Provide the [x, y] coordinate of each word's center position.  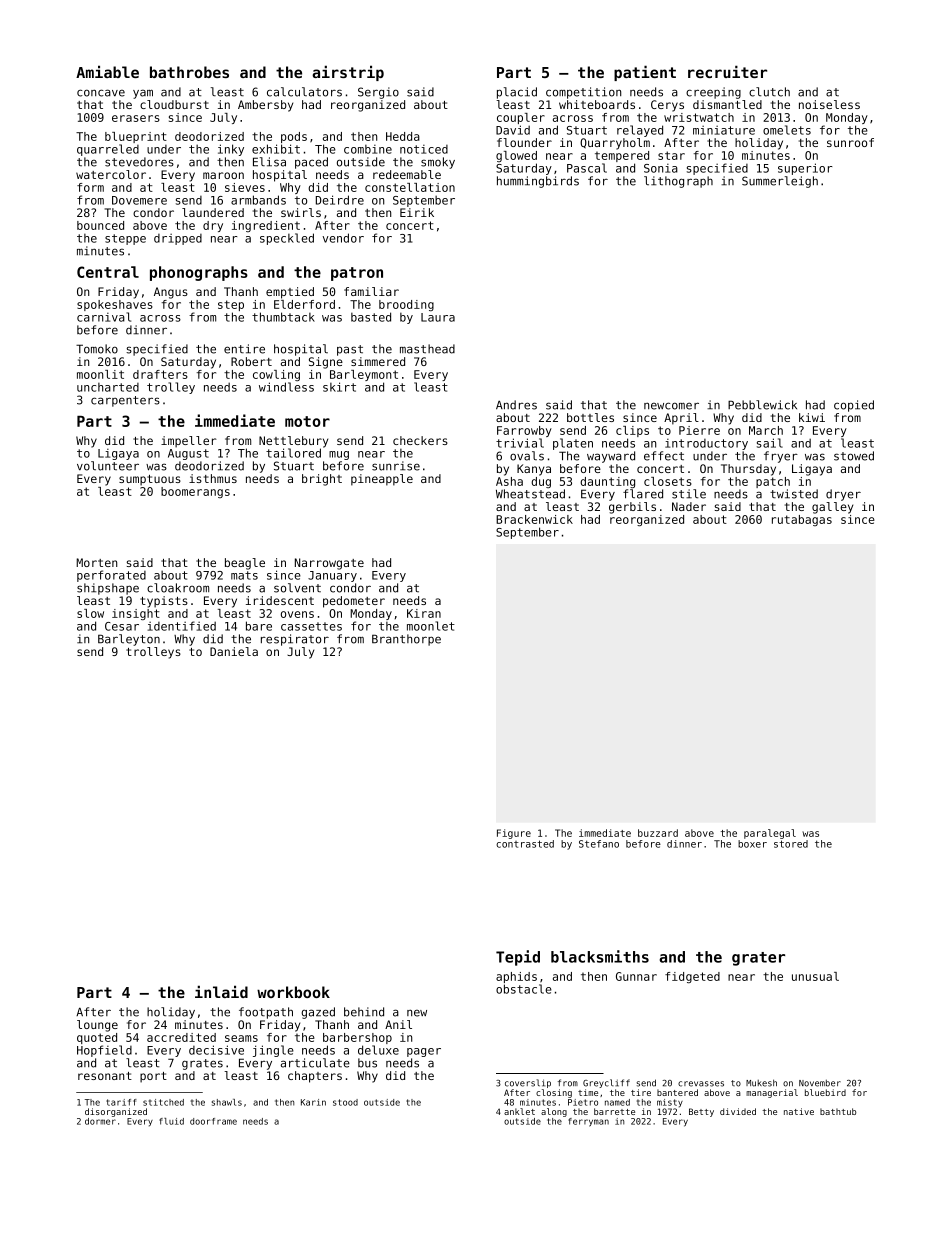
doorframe [213, 1121]
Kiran [424, 613]
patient [645, 73]
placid [517, 93]
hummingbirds [538, 182]
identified [182, 626]
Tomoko [97, 349]
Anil [398, 1024]
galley [832, 508]
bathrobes [189, 72]
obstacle [524, 989]
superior [805, 169]
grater [758, 959]
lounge [97, 1026]
